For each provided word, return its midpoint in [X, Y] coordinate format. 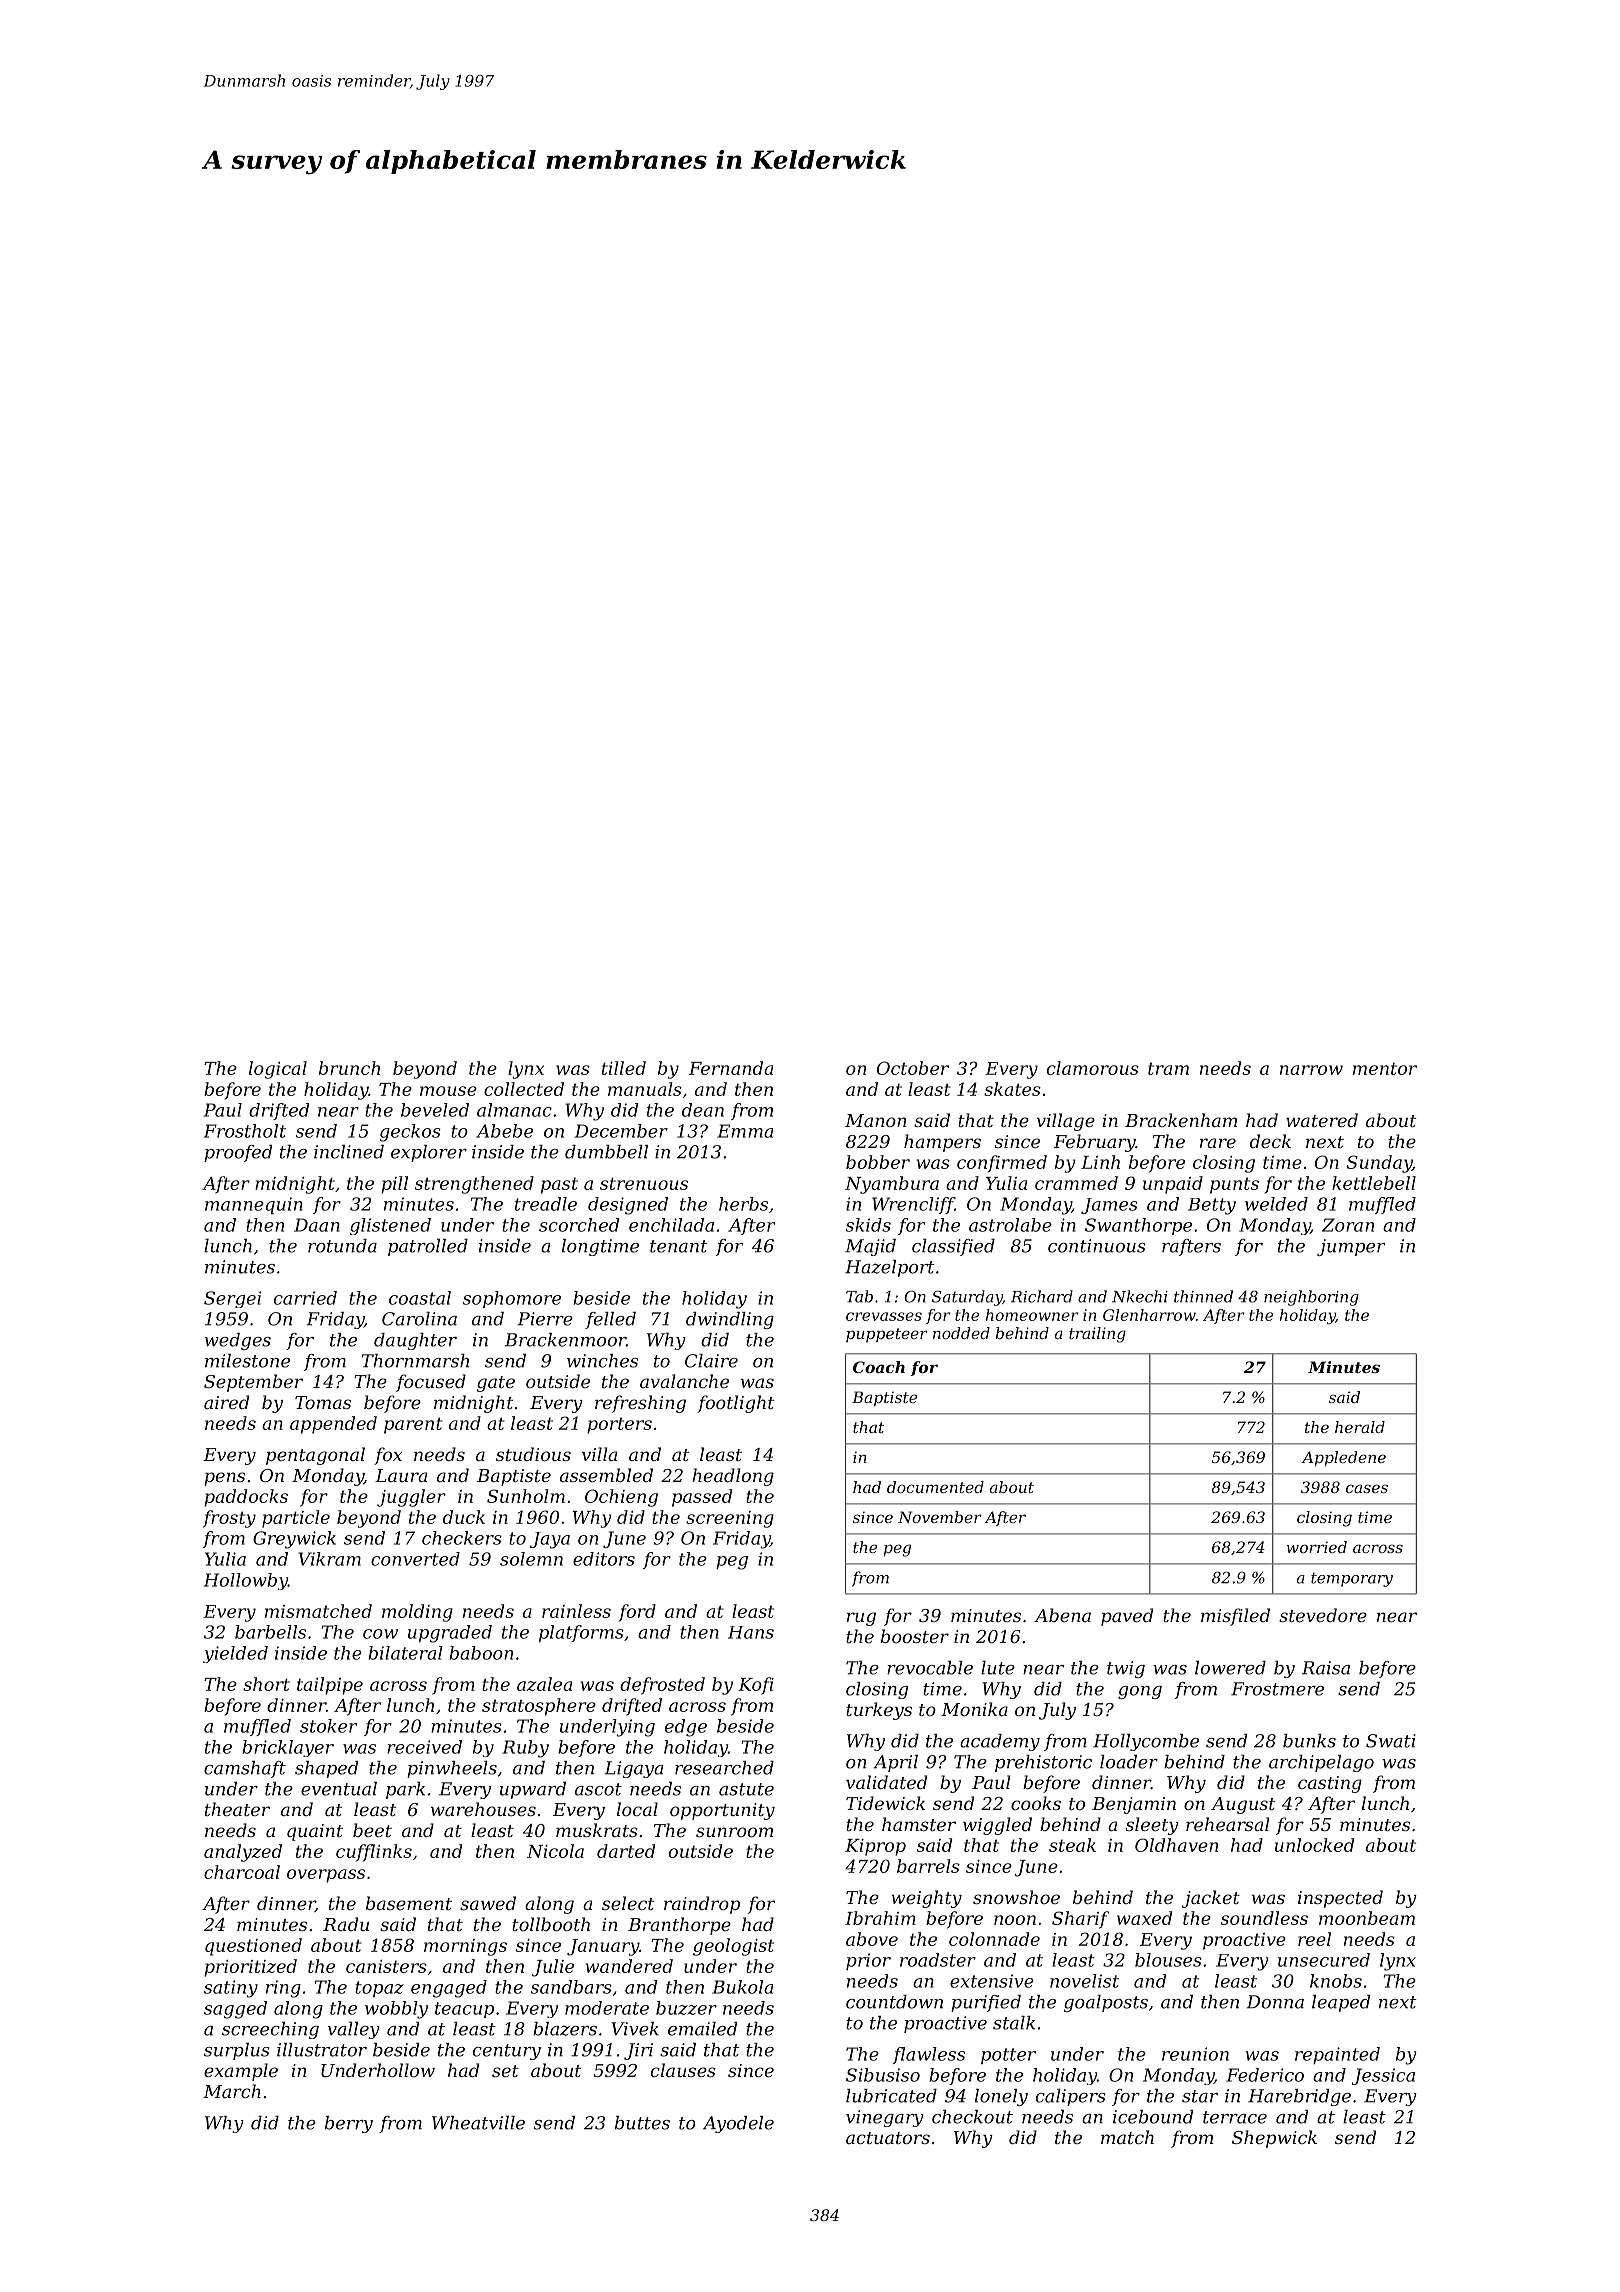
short [266, 1684]
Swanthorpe [1138, 1226]
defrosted [662, 1686]
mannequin [254, 1205]
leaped [1341, 2003]
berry [349, 2124]
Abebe [504, 1131]
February [1095, 1143]
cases [1367, 1488]
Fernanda [731, 1068]
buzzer [686, 2008]
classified [953, 1247]
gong [1140, 1692]
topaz [379, 1989]
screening [730, 1519]
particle [296, 1519]
